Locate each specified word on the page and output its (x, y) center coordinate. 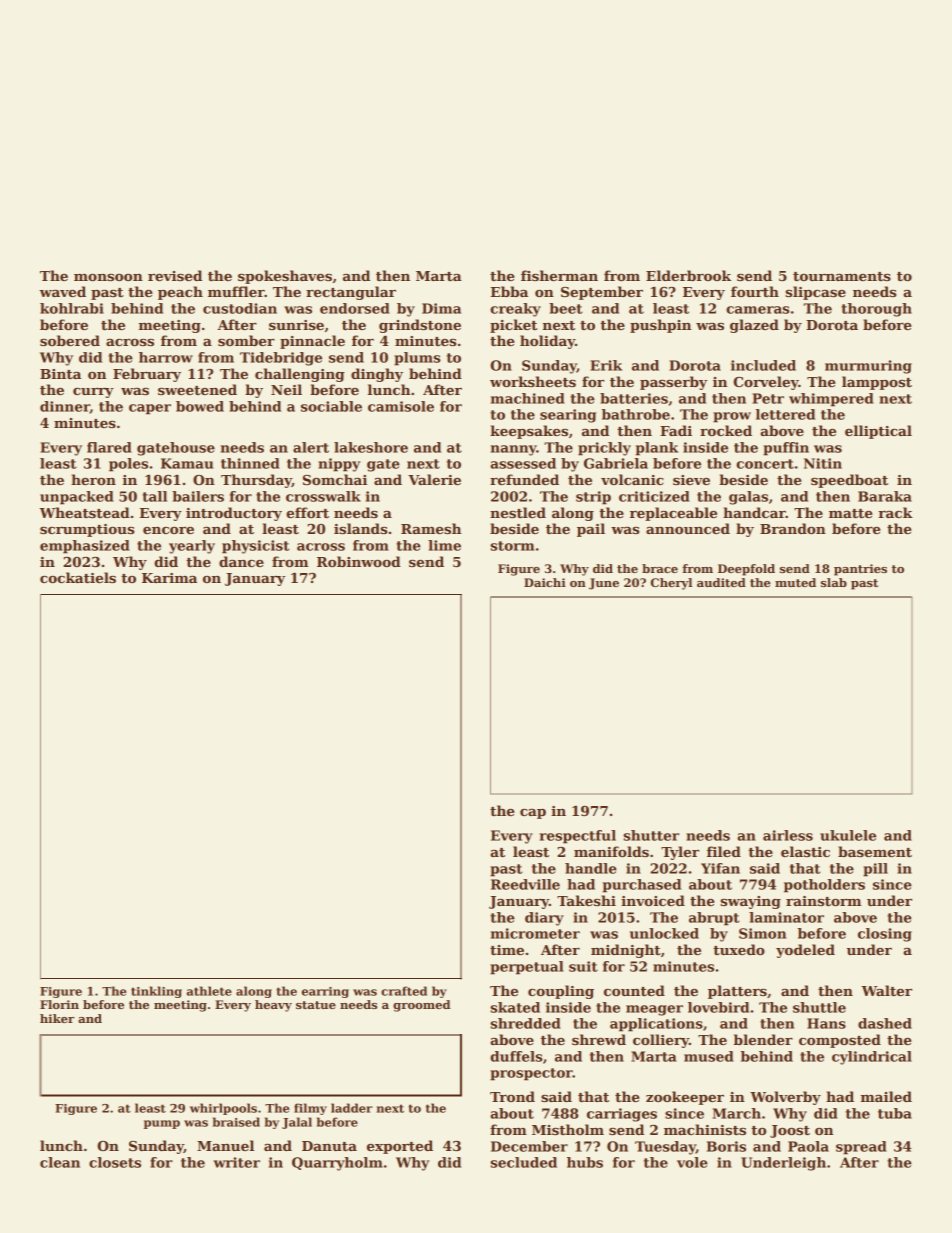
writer (236, 1162)
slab (834, 582)
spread (861, 1148)
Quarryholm (337, 1164)
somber (246, 340)
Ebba (509, 291)
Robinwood (359, 561)
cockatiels (78, 577)
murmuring (868, 367)
